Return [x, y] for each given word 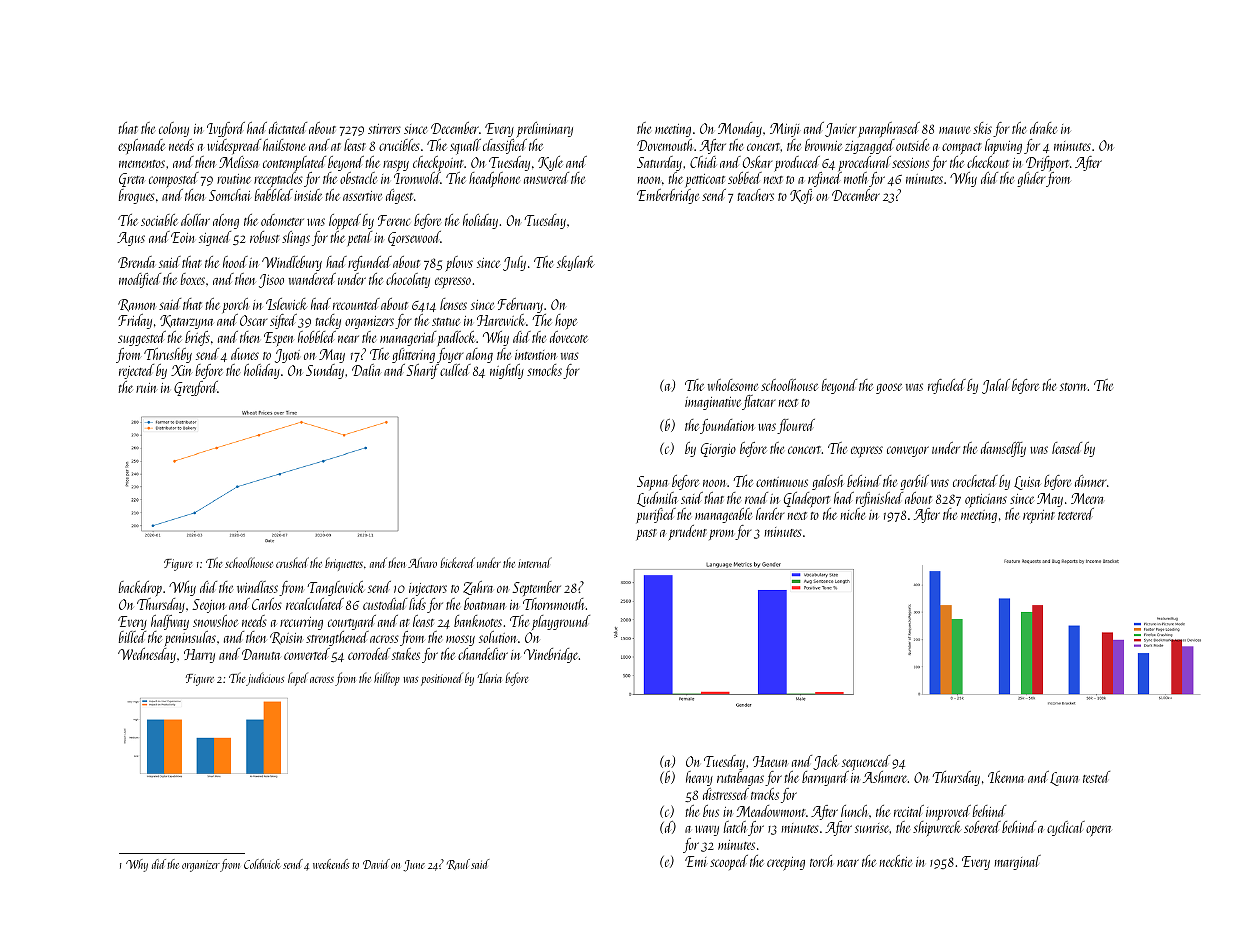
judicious [265, 679]
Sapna [652, 483]
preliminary [544, 130]
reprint [1039, 517]
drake [1043, 128]
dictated [288, 128]
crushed [292, 562]
